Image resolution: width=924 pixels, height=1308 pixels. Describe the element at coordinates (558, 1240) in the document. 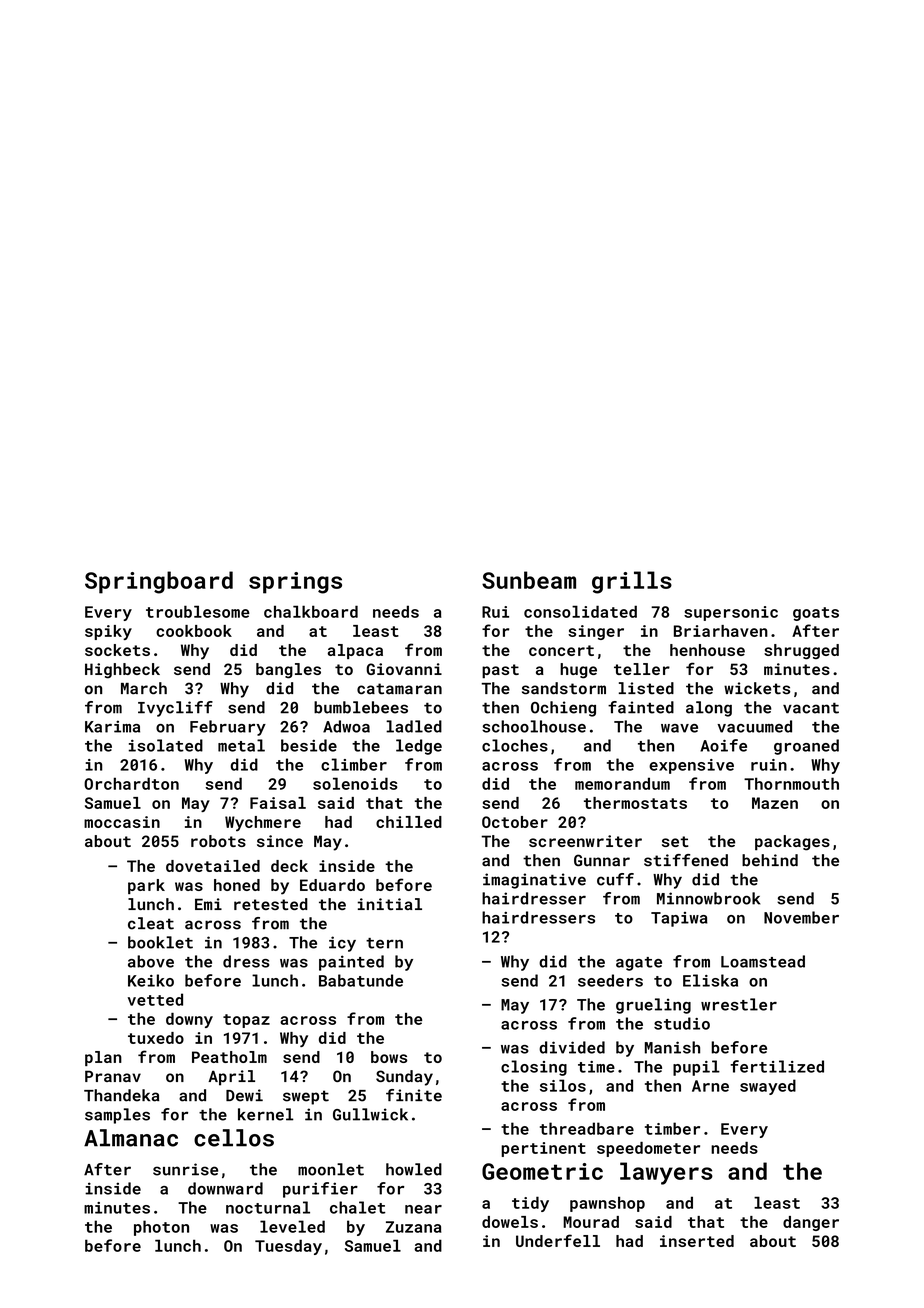

I see `Underfell` at that location.
